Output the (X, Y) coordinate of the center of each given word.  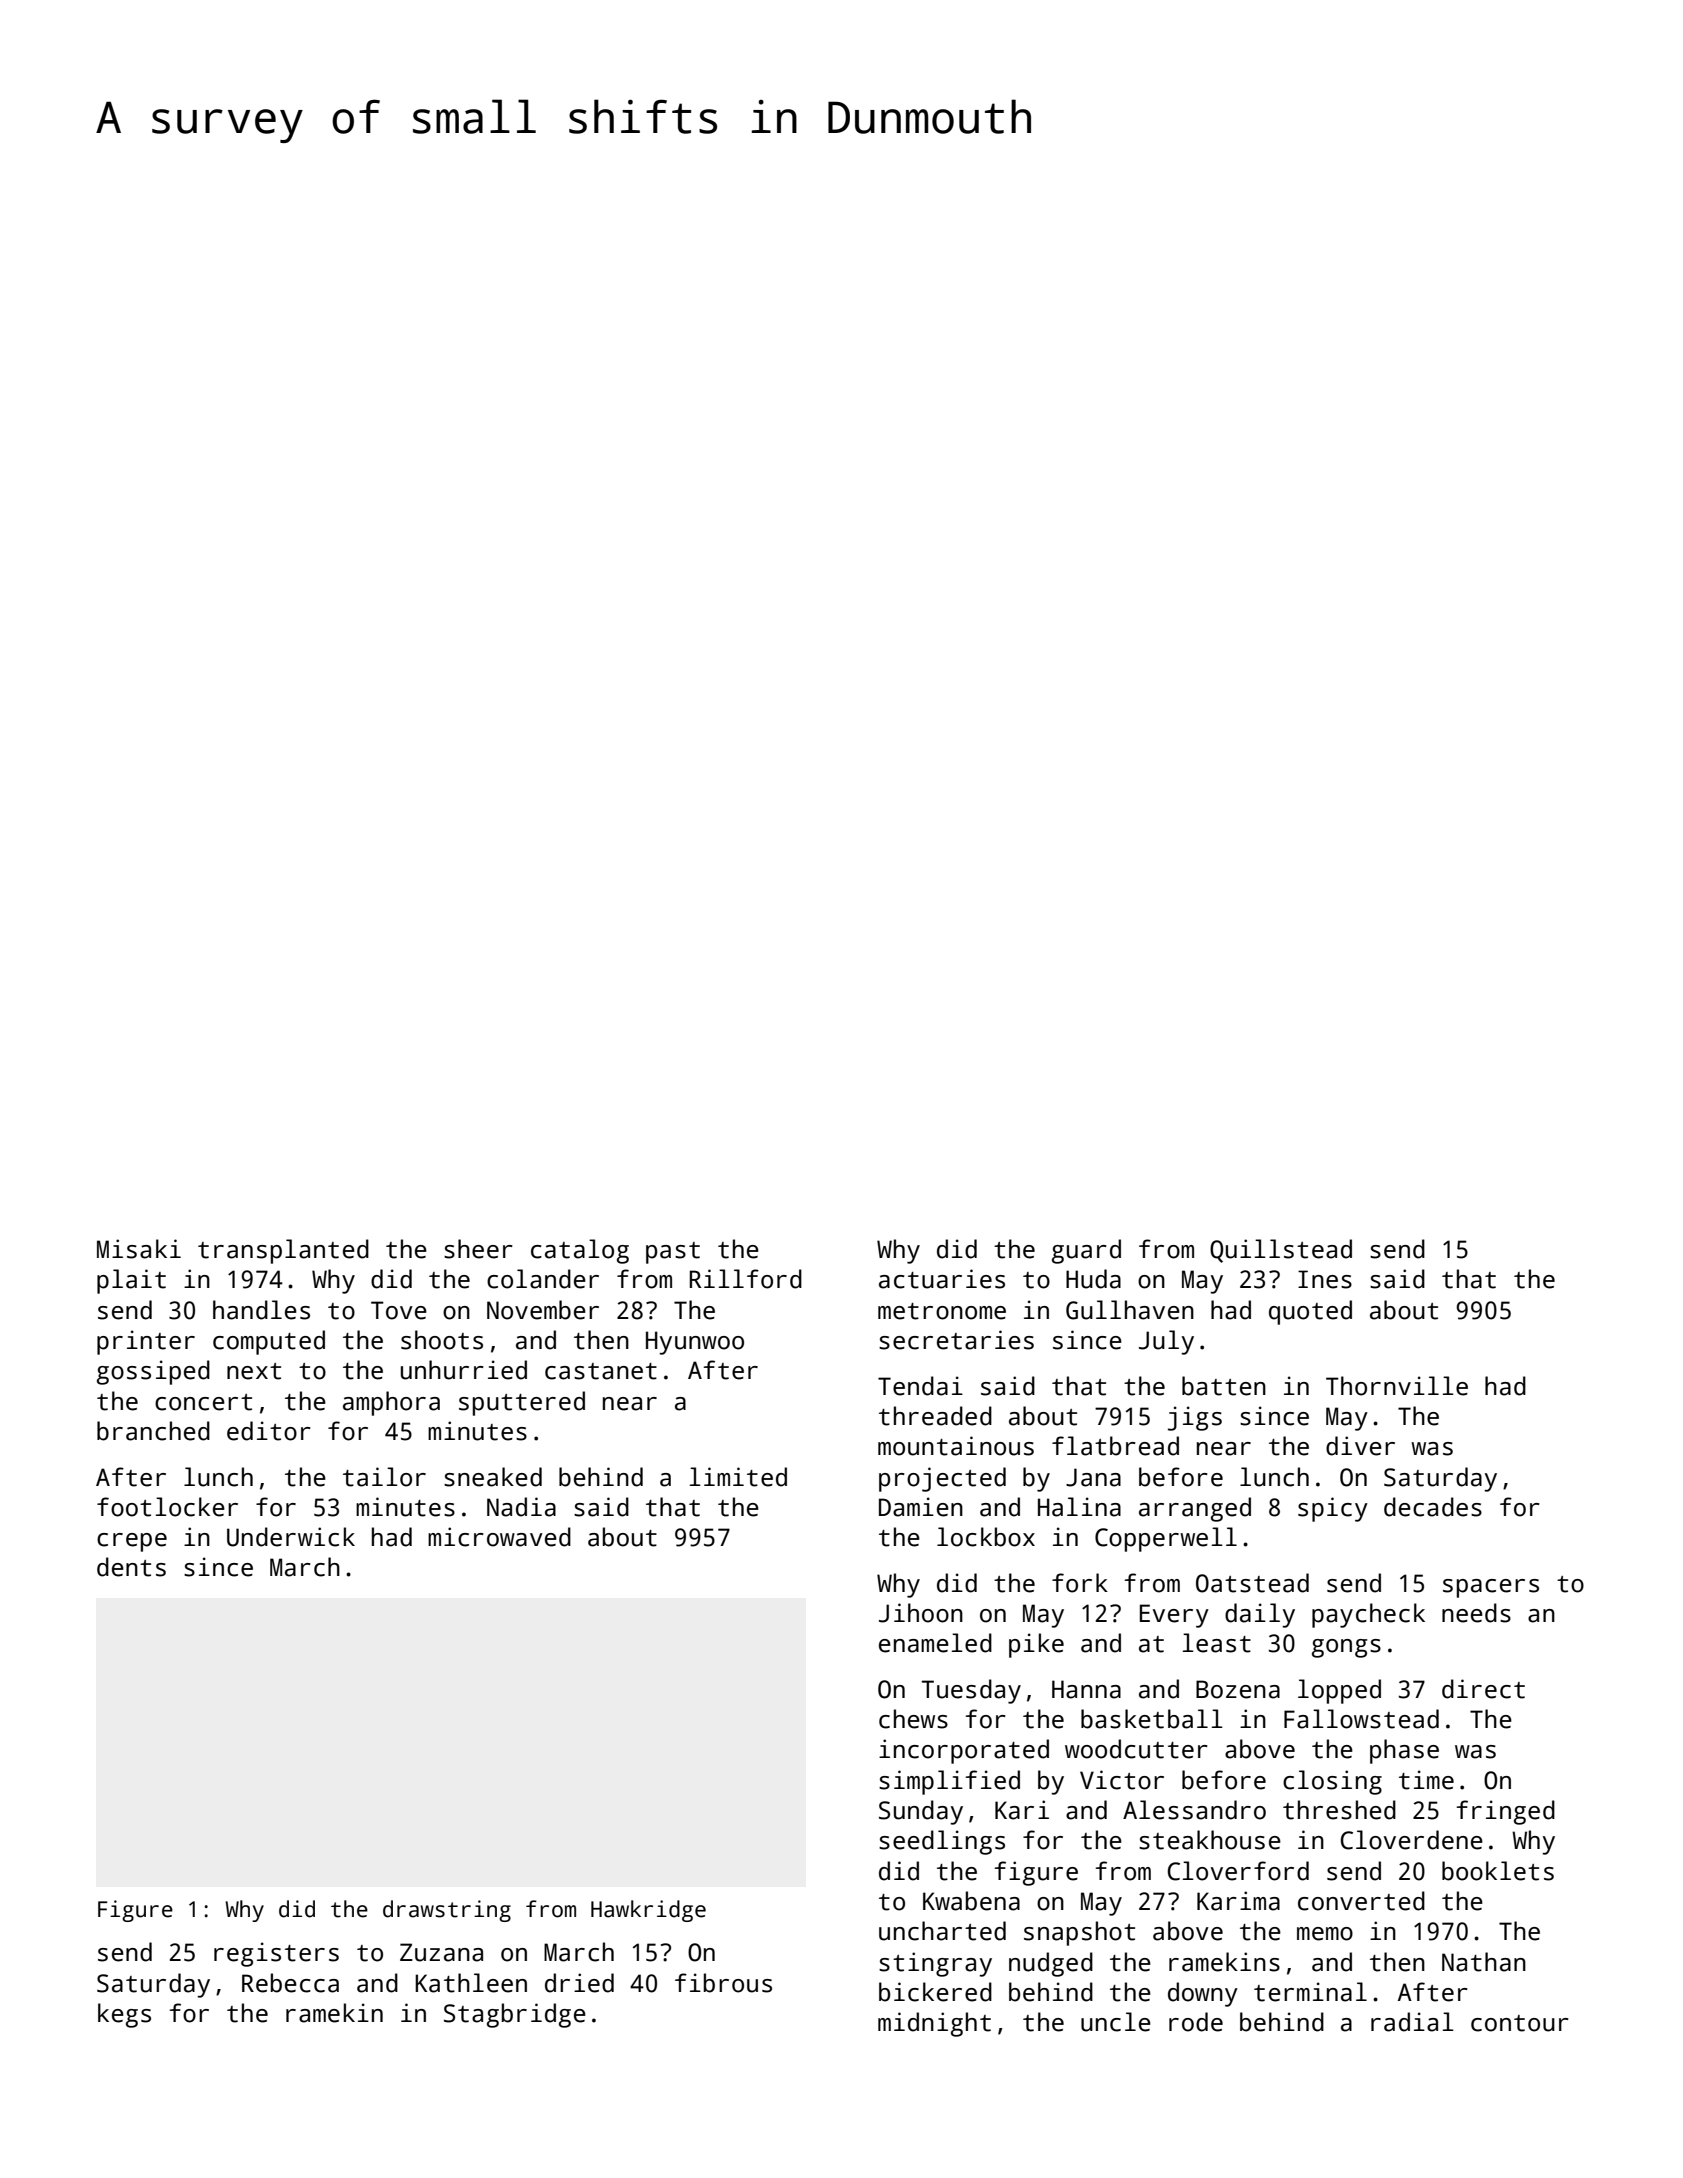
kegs (124, 2015)
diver (1360, 1446)
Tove (399, 1310)
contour (1520, 2023)
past (673, 1253)
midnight (934, 2024)
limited (738, 1477)
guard (1086, 1251)
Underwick (291, 1537)
